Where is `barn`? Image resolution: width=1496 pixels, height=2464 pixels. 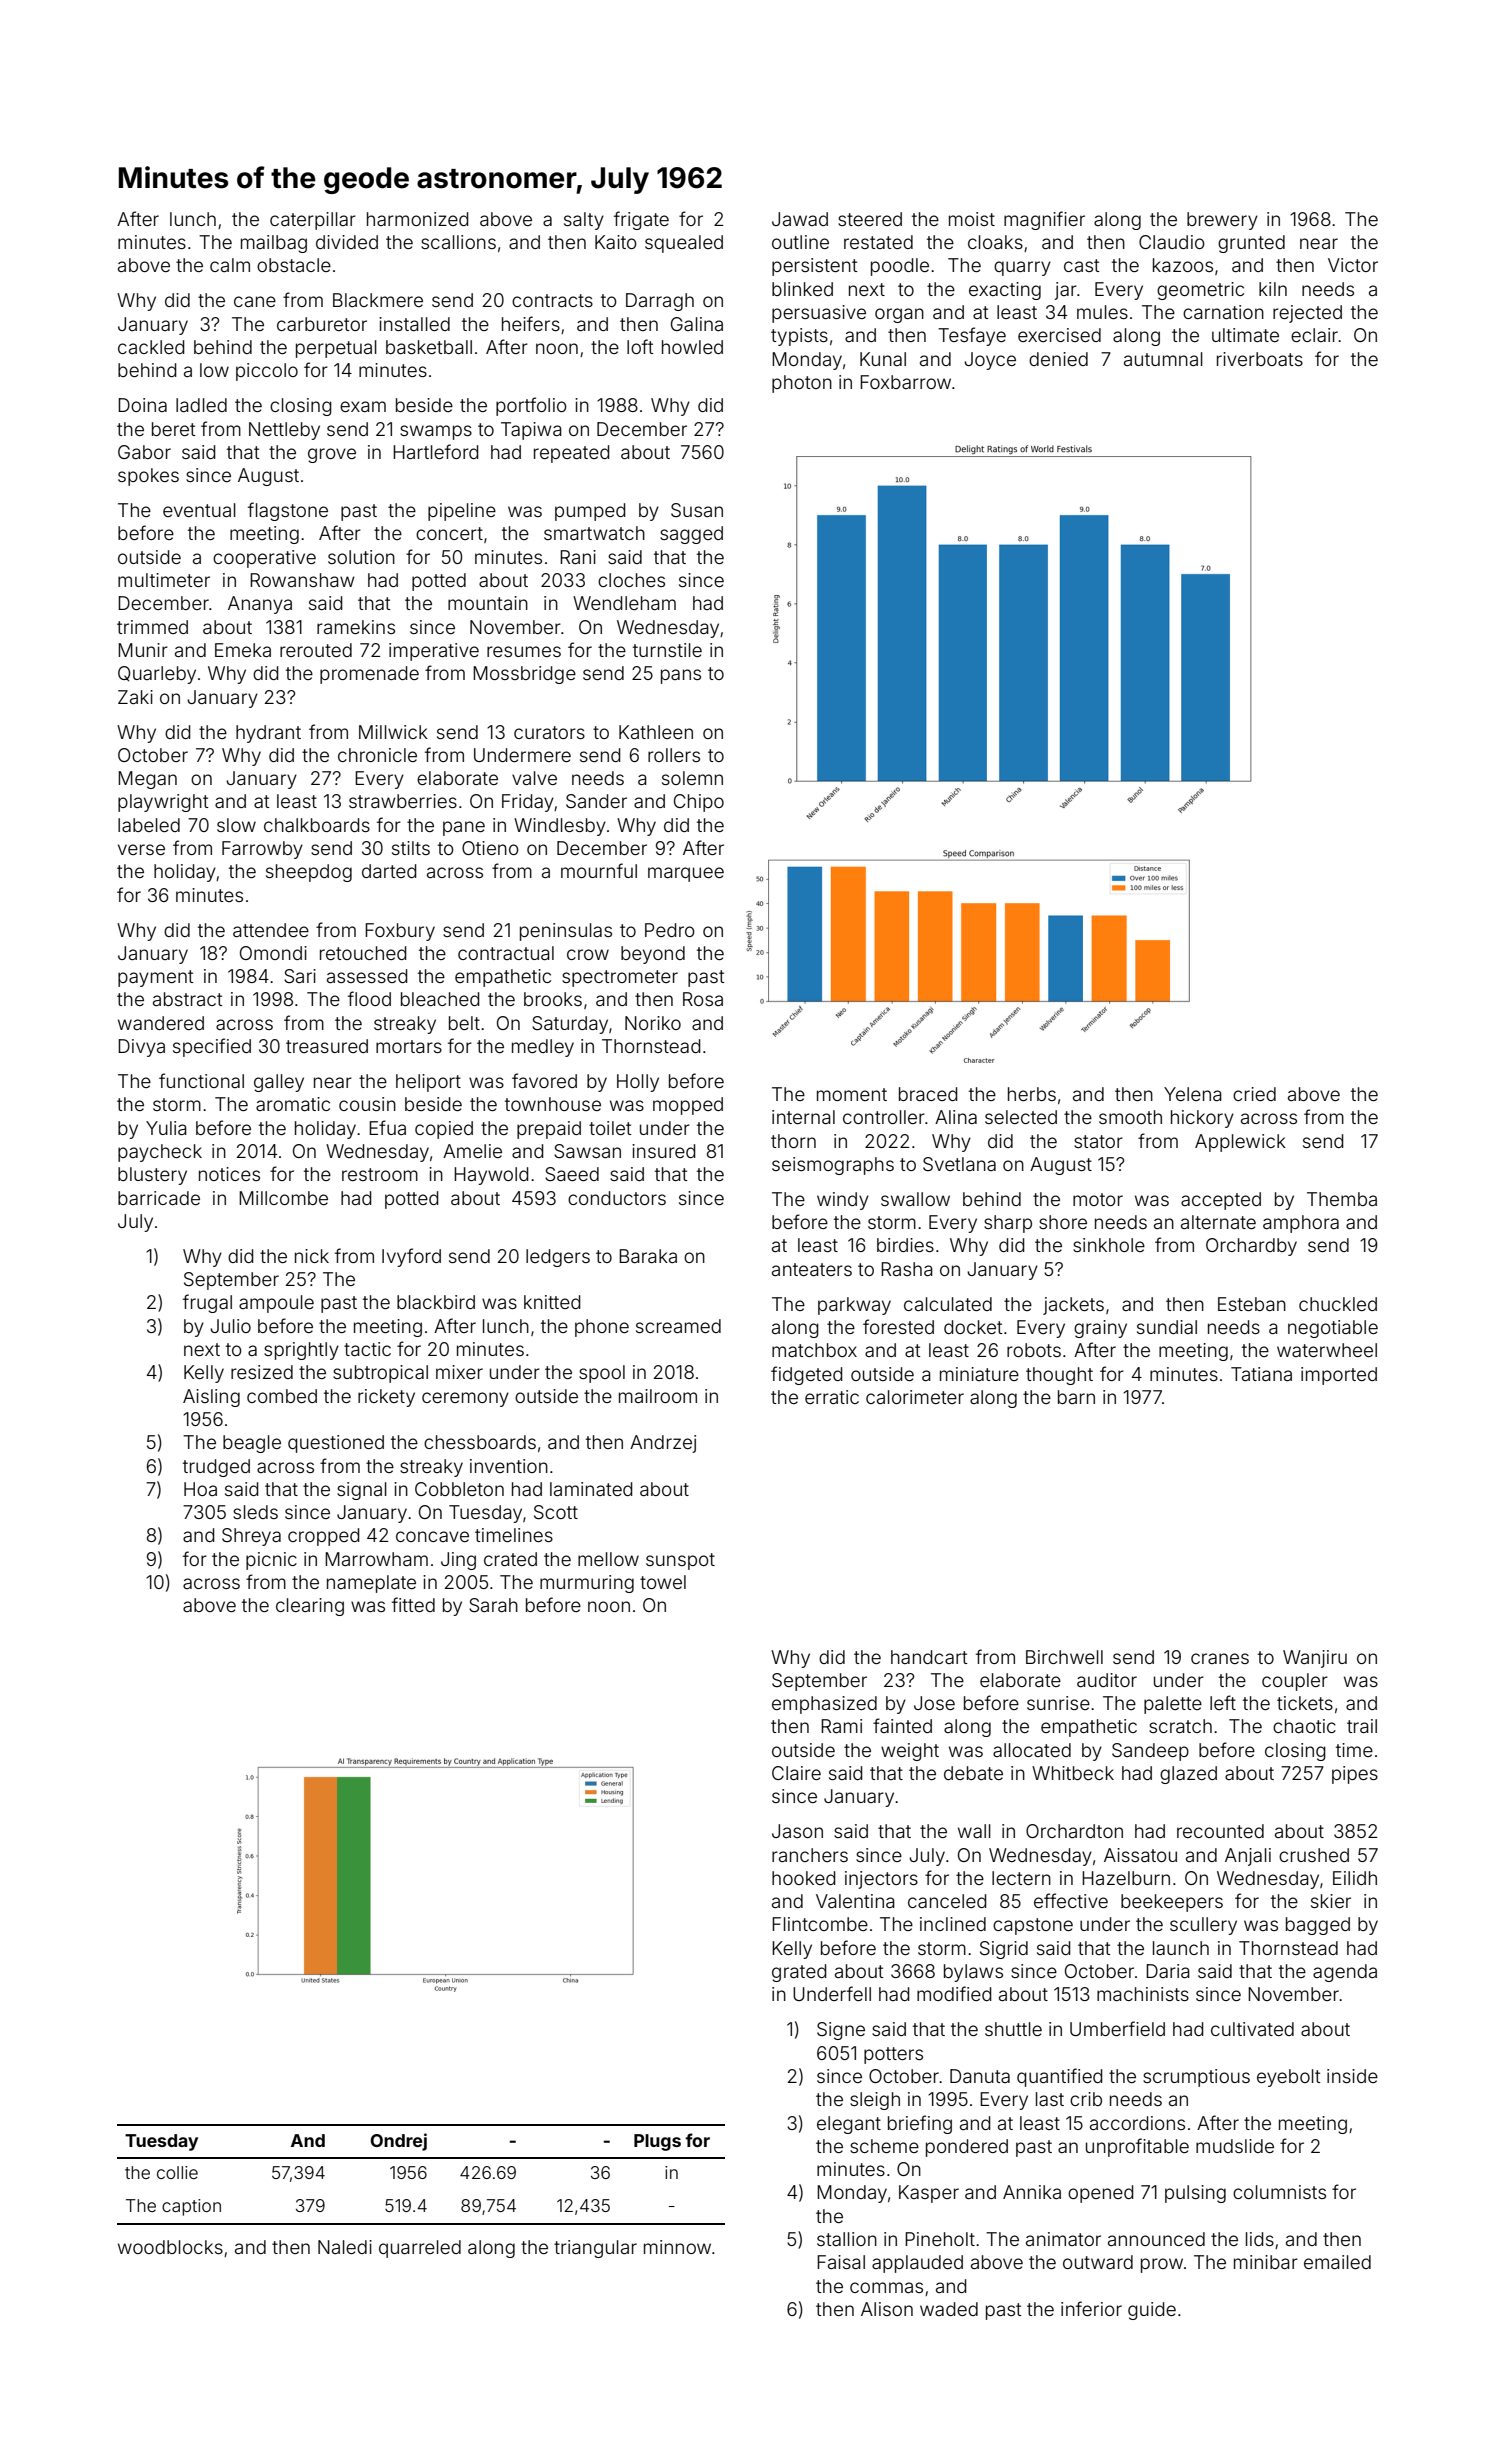
barn is located at coordinates (1076, 1397).
